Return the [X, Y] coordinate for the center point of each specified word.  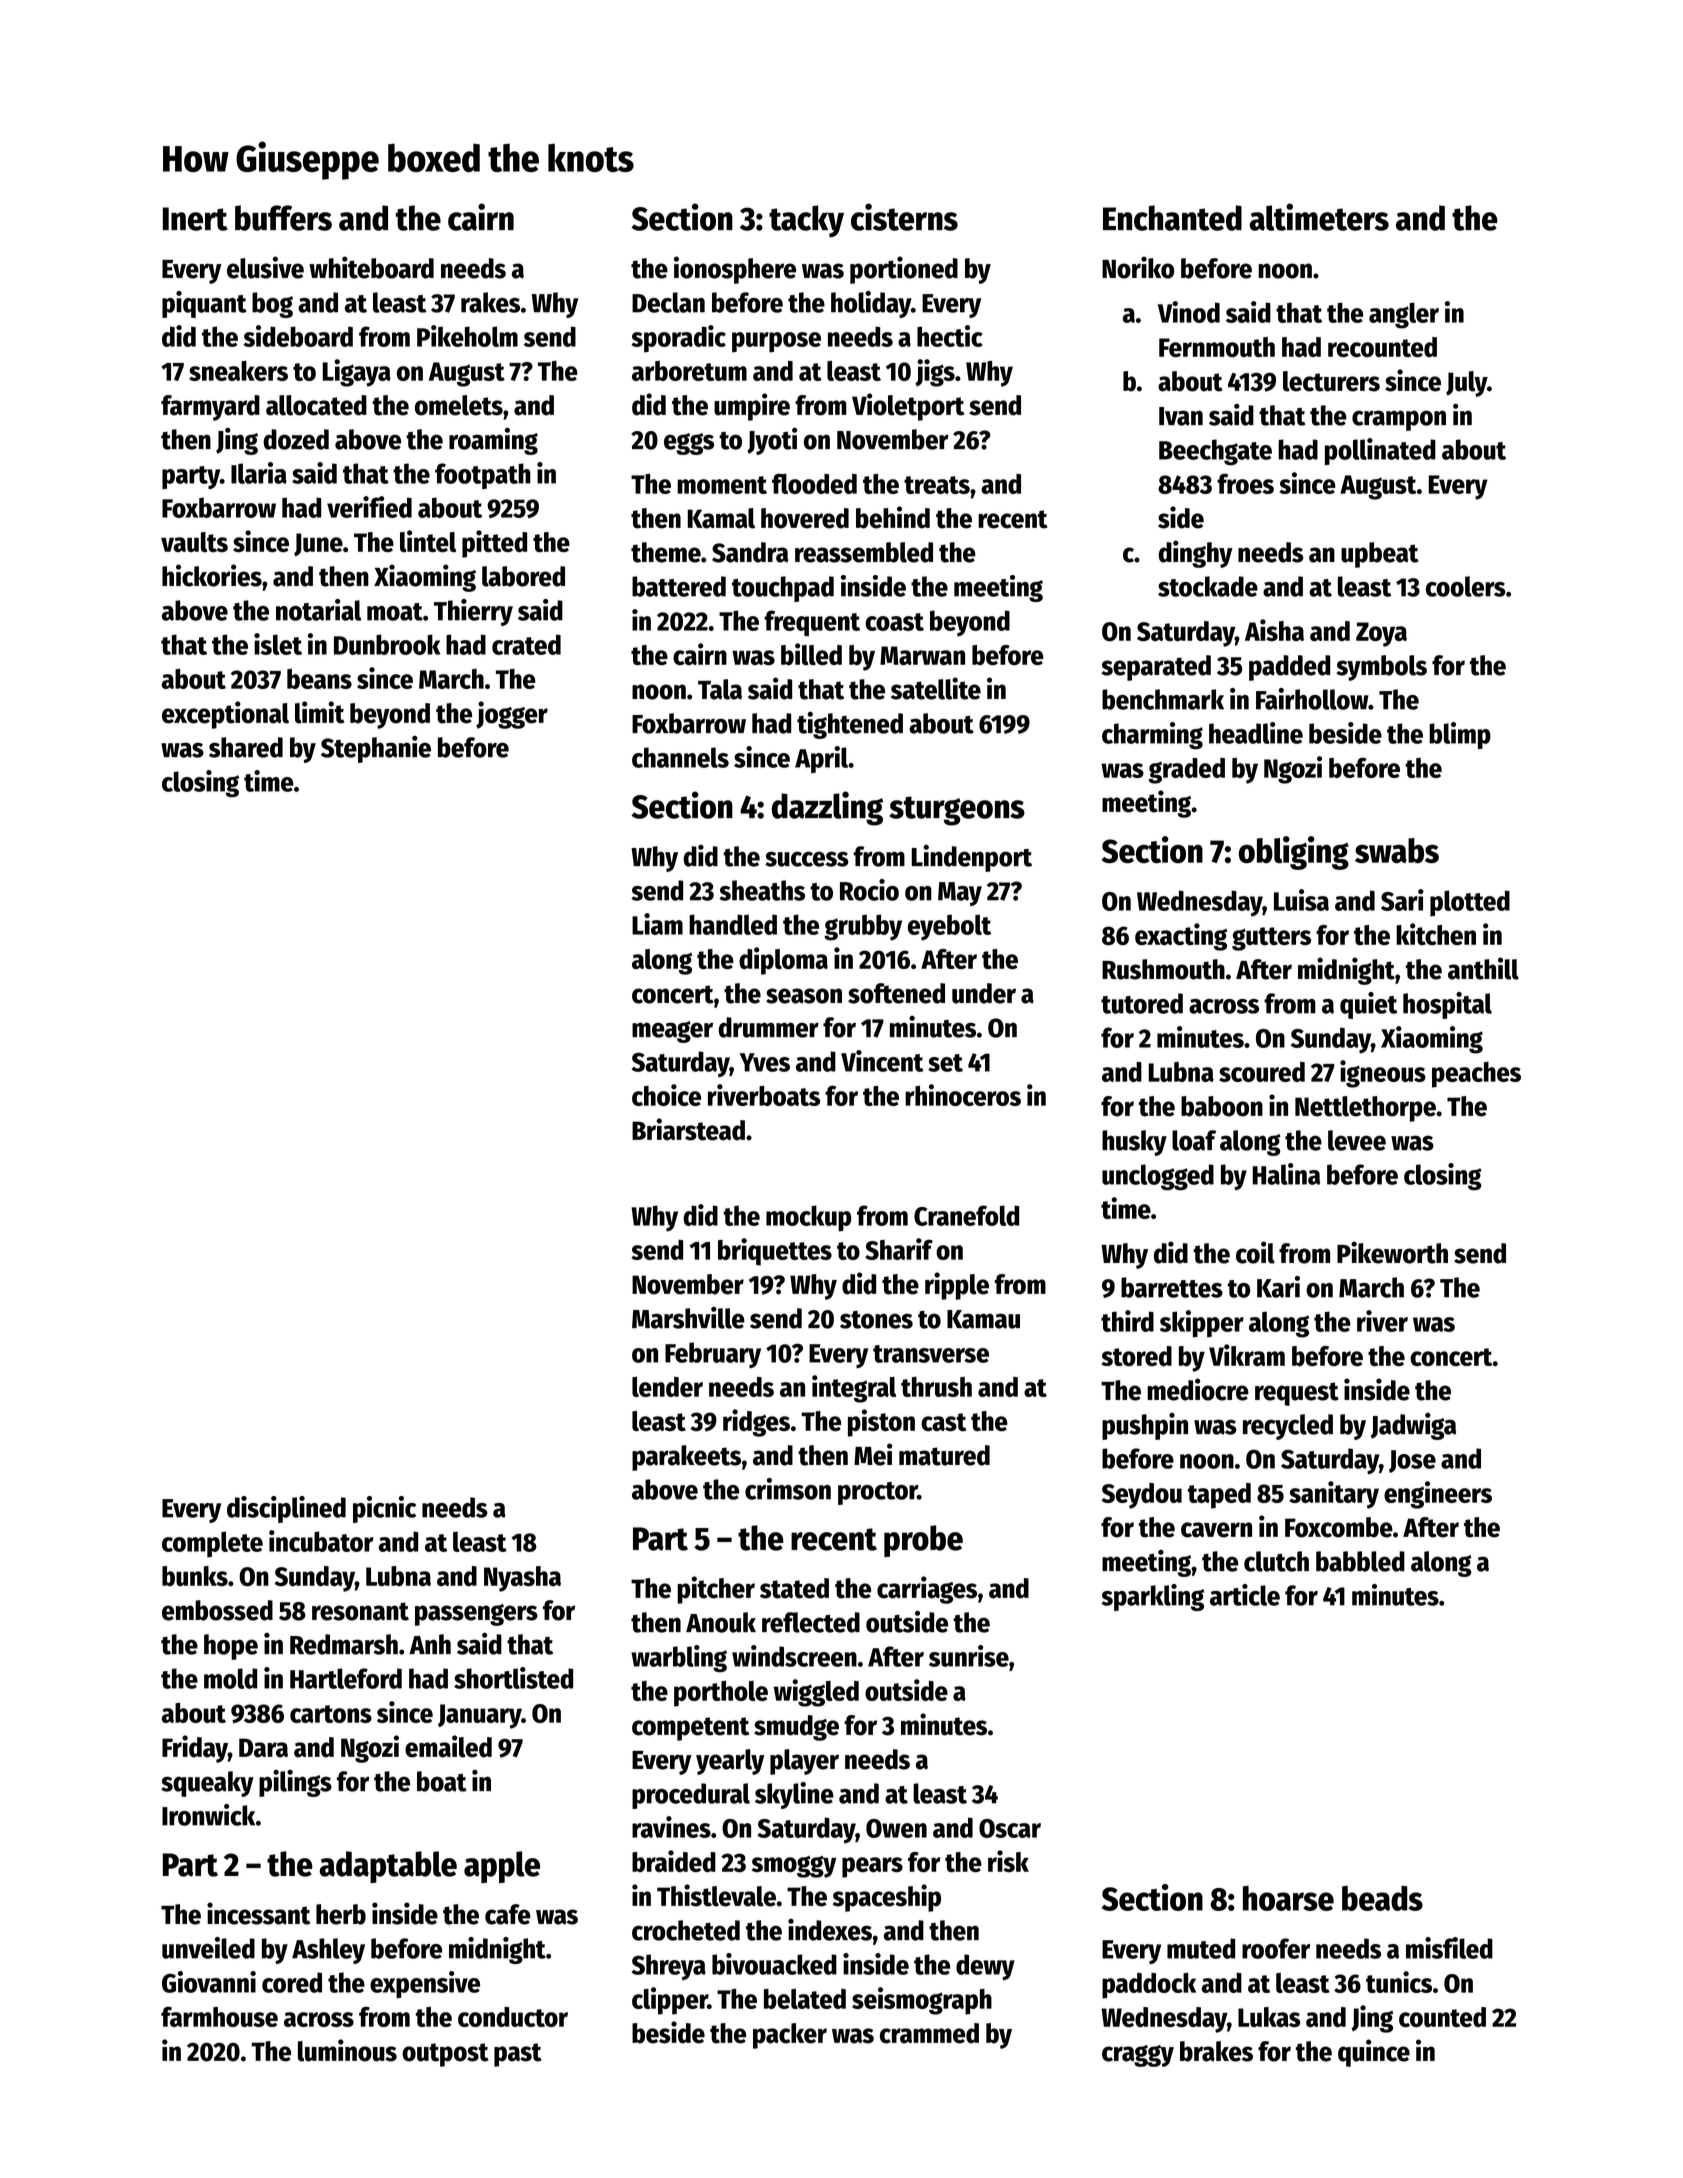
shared [246, 747]
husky [1134, 1143]
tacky [806, 221]
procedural [691, 1796]
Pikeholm [467, 336]
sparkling [1152, 1597]
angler [1404, 315]
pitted [494, 544]
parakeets [686, 1458]
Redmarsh [344, 1644]
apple [502, 1867]
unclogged [1158, 1177]
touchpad [783, 589]
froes [1245, 483]
